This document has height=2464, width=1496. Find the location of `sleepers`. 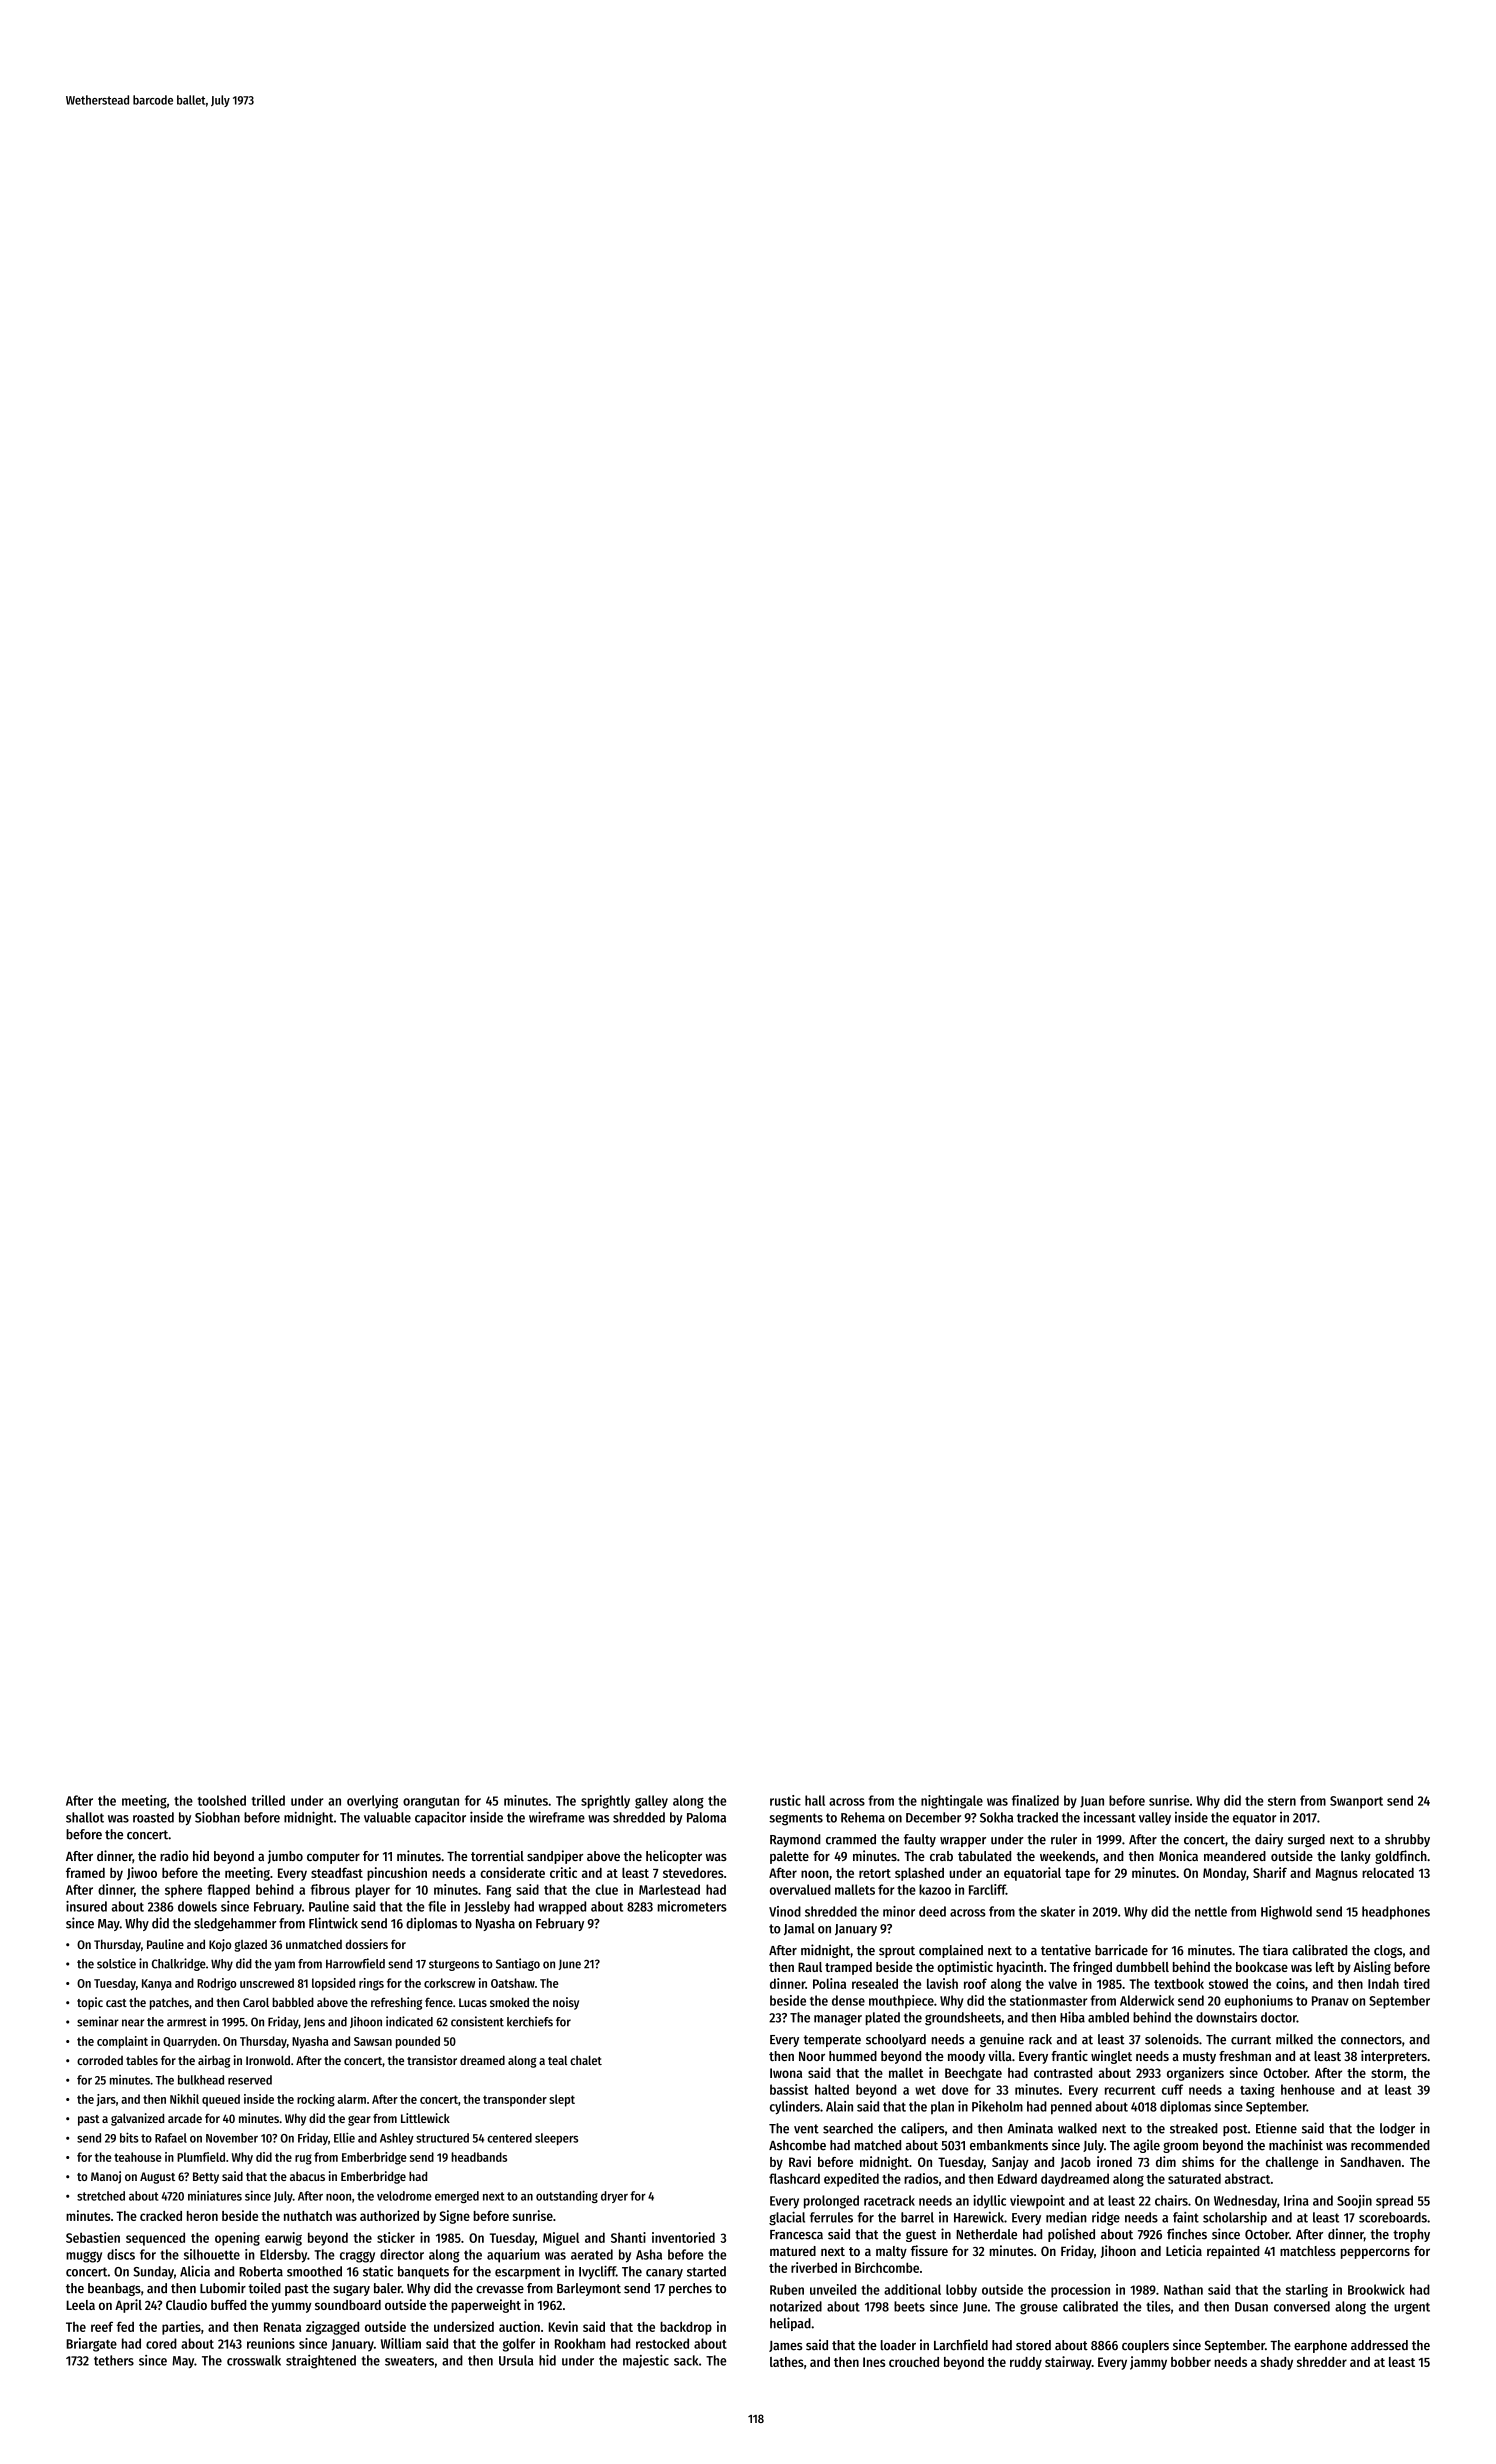

sleepers is located at coordinates (556, 2139).
